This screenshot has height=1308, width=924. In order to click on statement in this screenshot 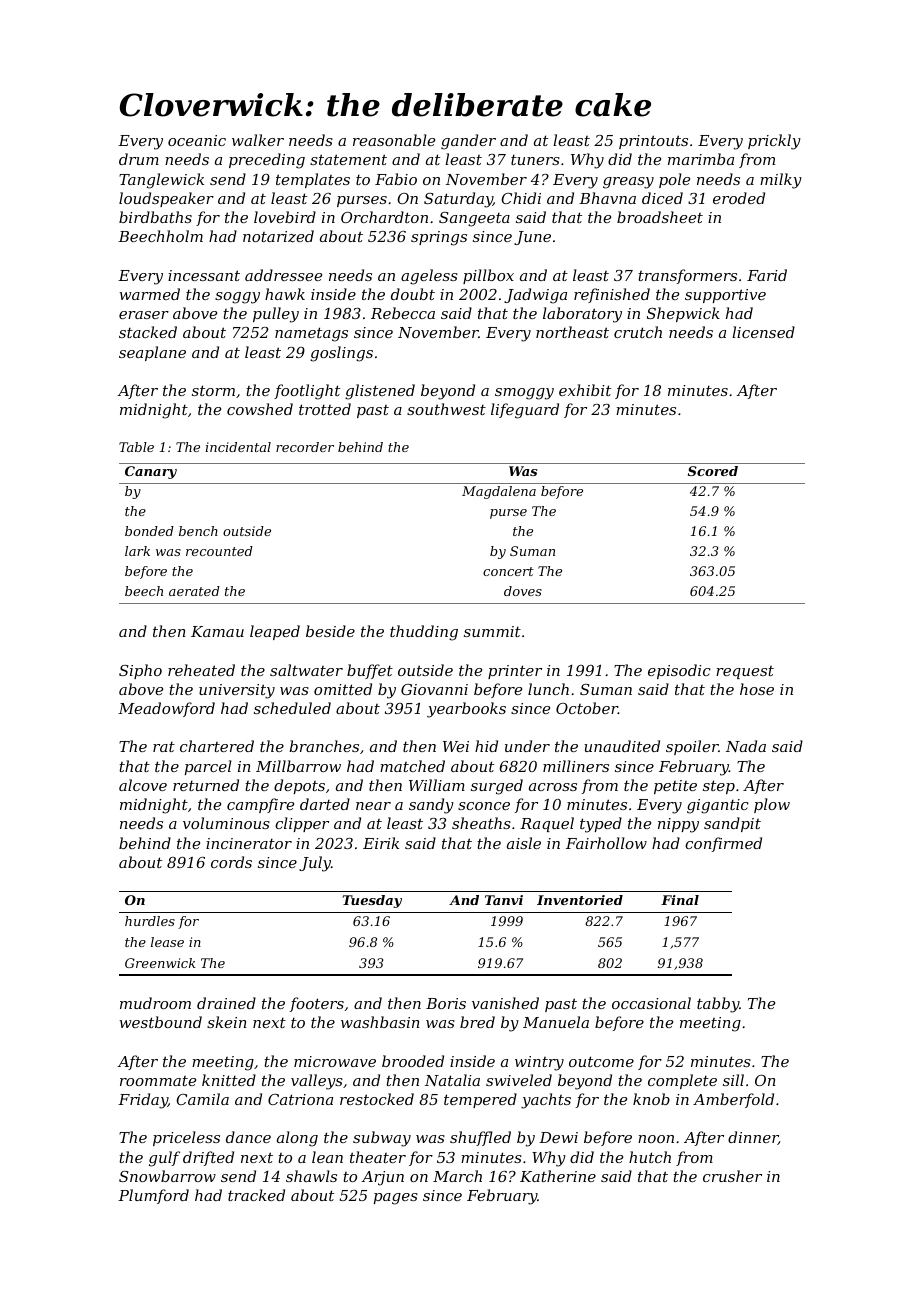, I will do `click(348, 159)`.
